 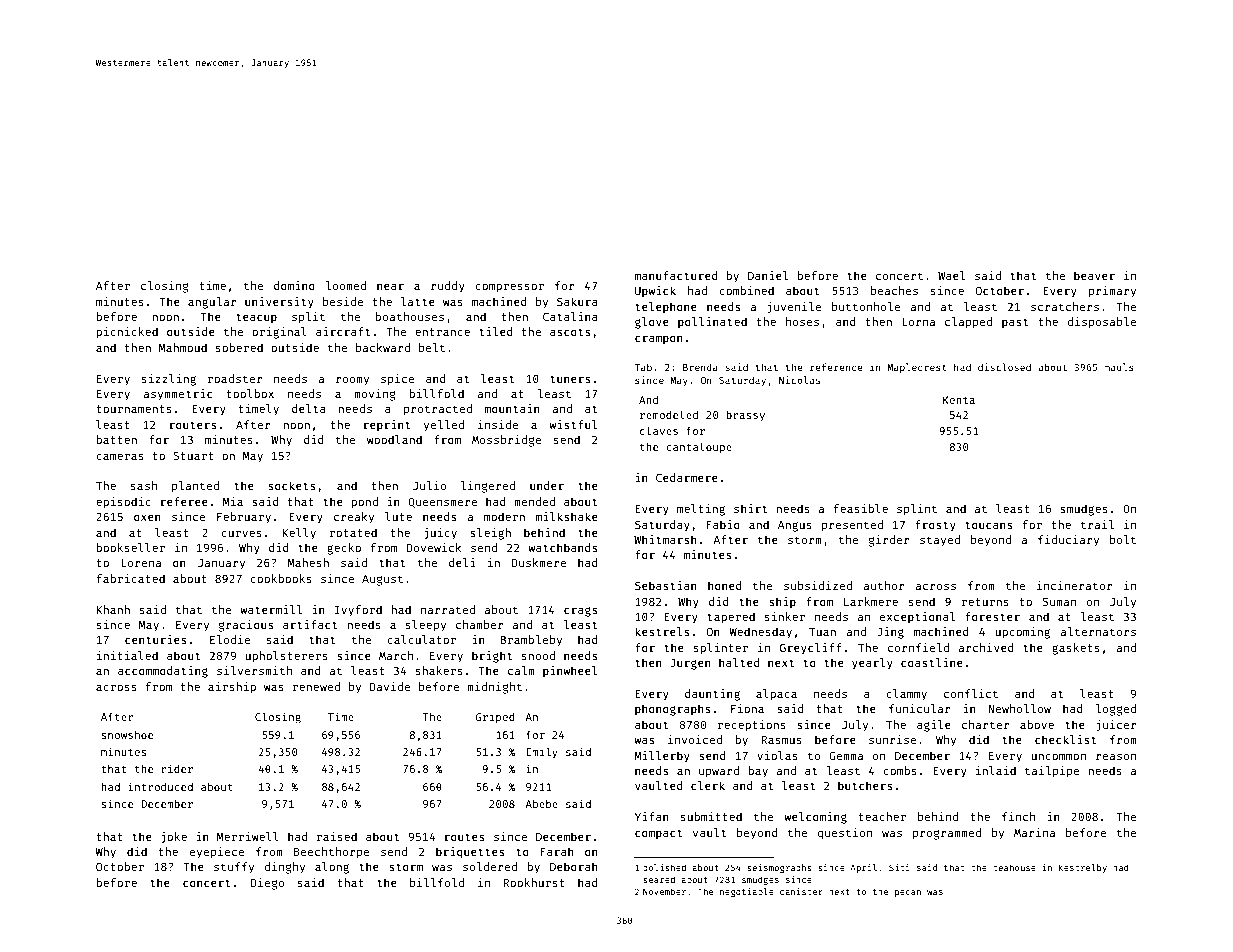 What do you see at coordinates (294, 285) in the screenshot?
I see `domino` at bounding box center [294, 285].
